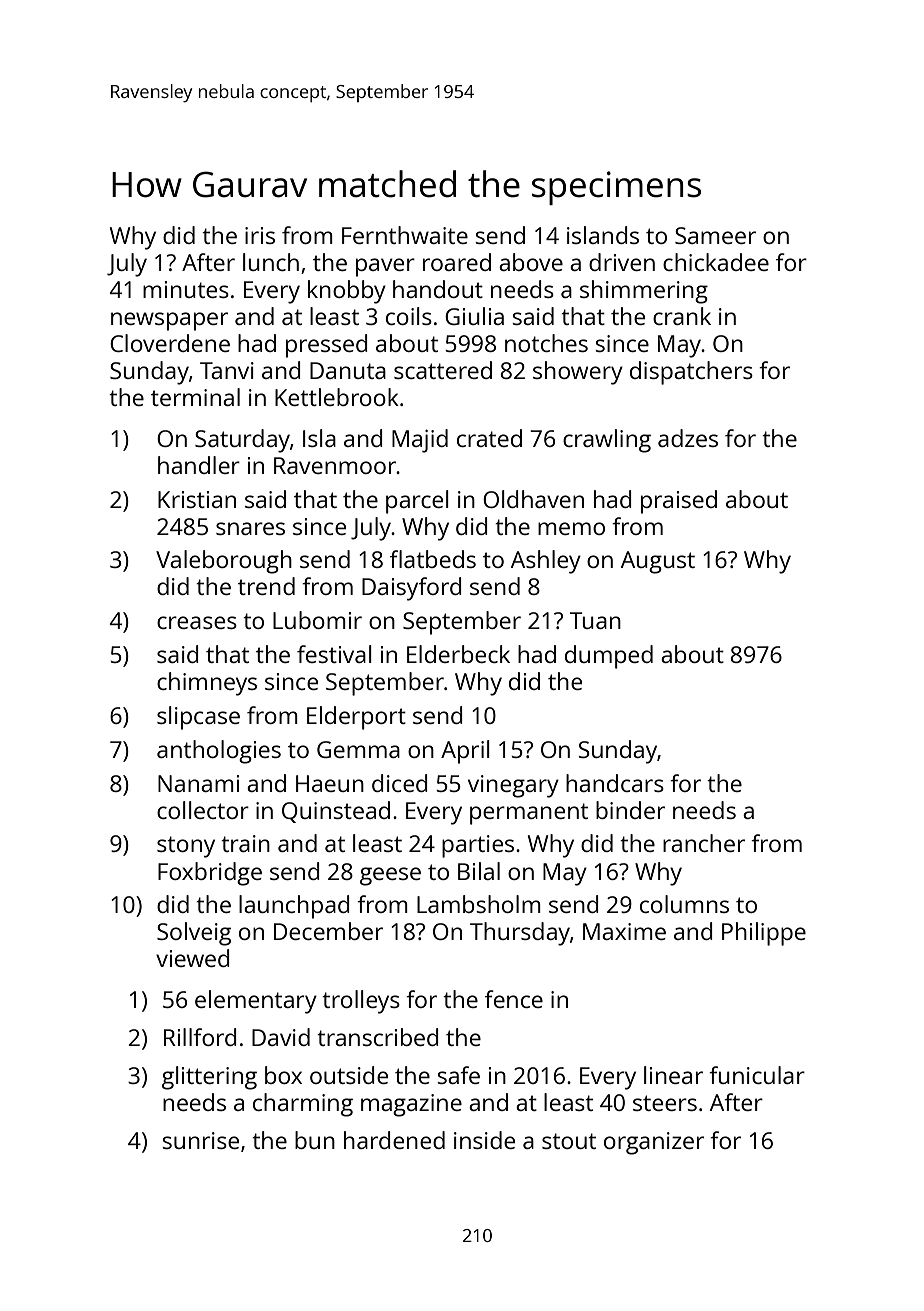 The width and height of the screenshot is (924, 1311). Describe the element at coordinates (691, 373) in the screenshot. I see `dispatchers` at that location.
